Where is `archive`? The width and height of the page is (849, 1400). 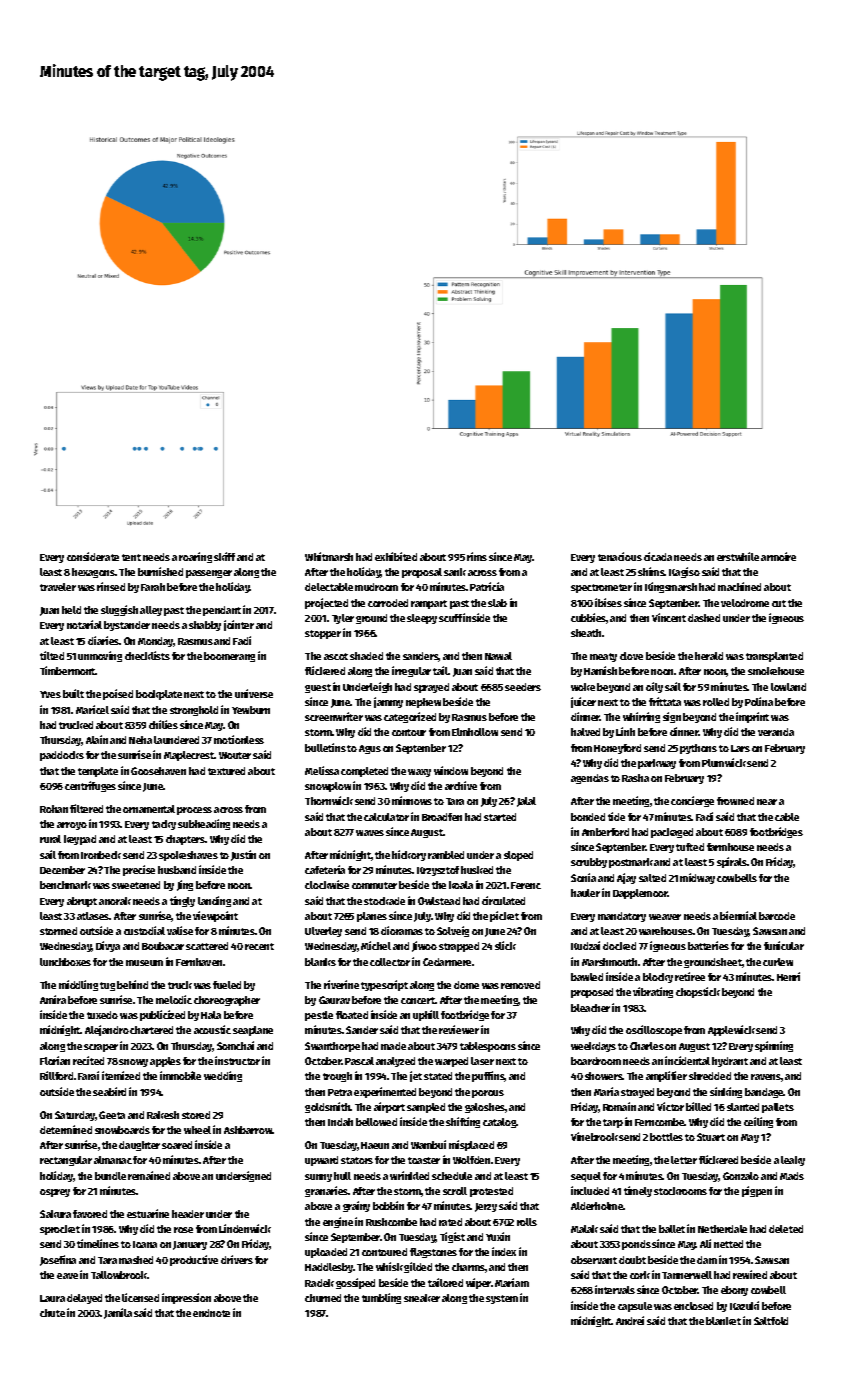 archive is located at coordinates (461, 785).
